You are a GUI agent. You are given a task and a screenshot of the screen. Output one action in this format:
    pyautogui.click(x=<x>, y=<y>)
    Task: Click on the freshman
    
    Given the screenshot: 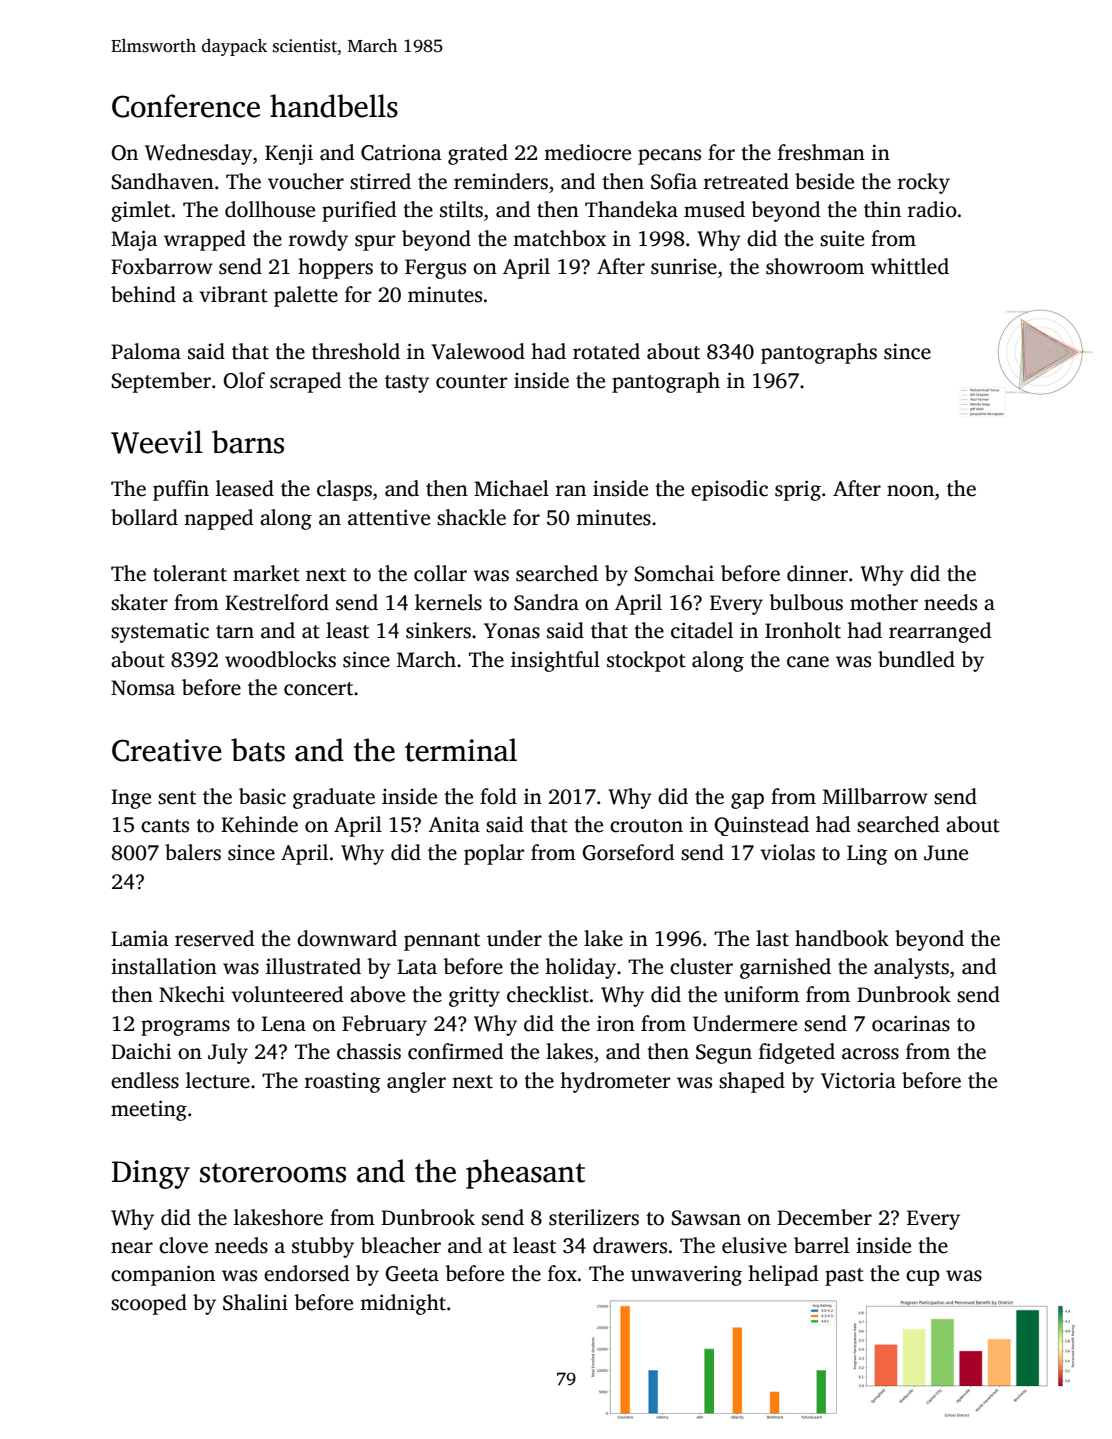 What is the action you would take?
    pyautogui.click(x=821, y=152)
